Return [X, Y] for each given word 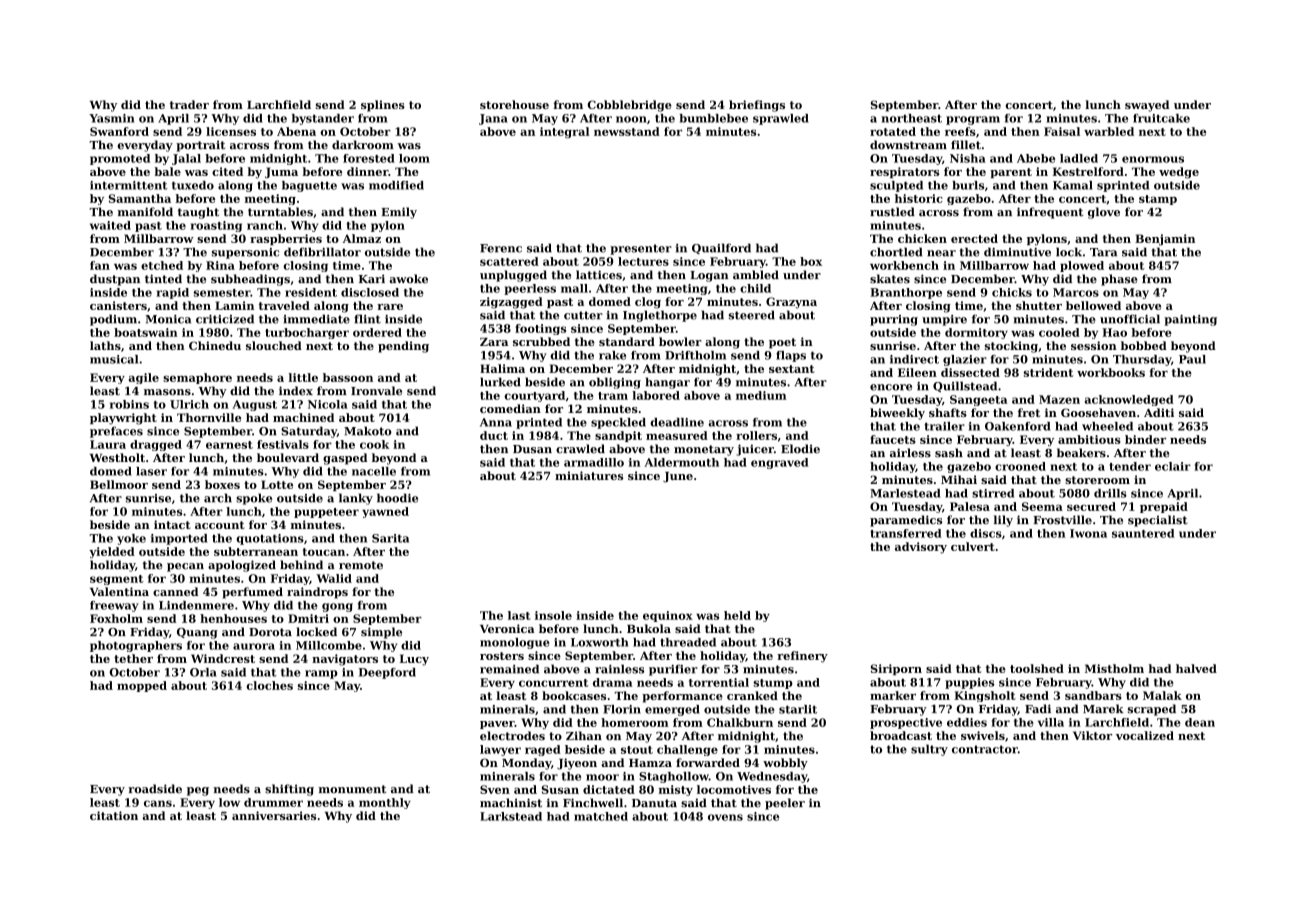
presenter [641, 249]
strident [1048, 372]
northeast [912, 118]
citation [114, 815]
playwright [123, 419]
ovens [725, 817]
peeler [785, 804]
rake [612, 355]
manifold [145, 212]
